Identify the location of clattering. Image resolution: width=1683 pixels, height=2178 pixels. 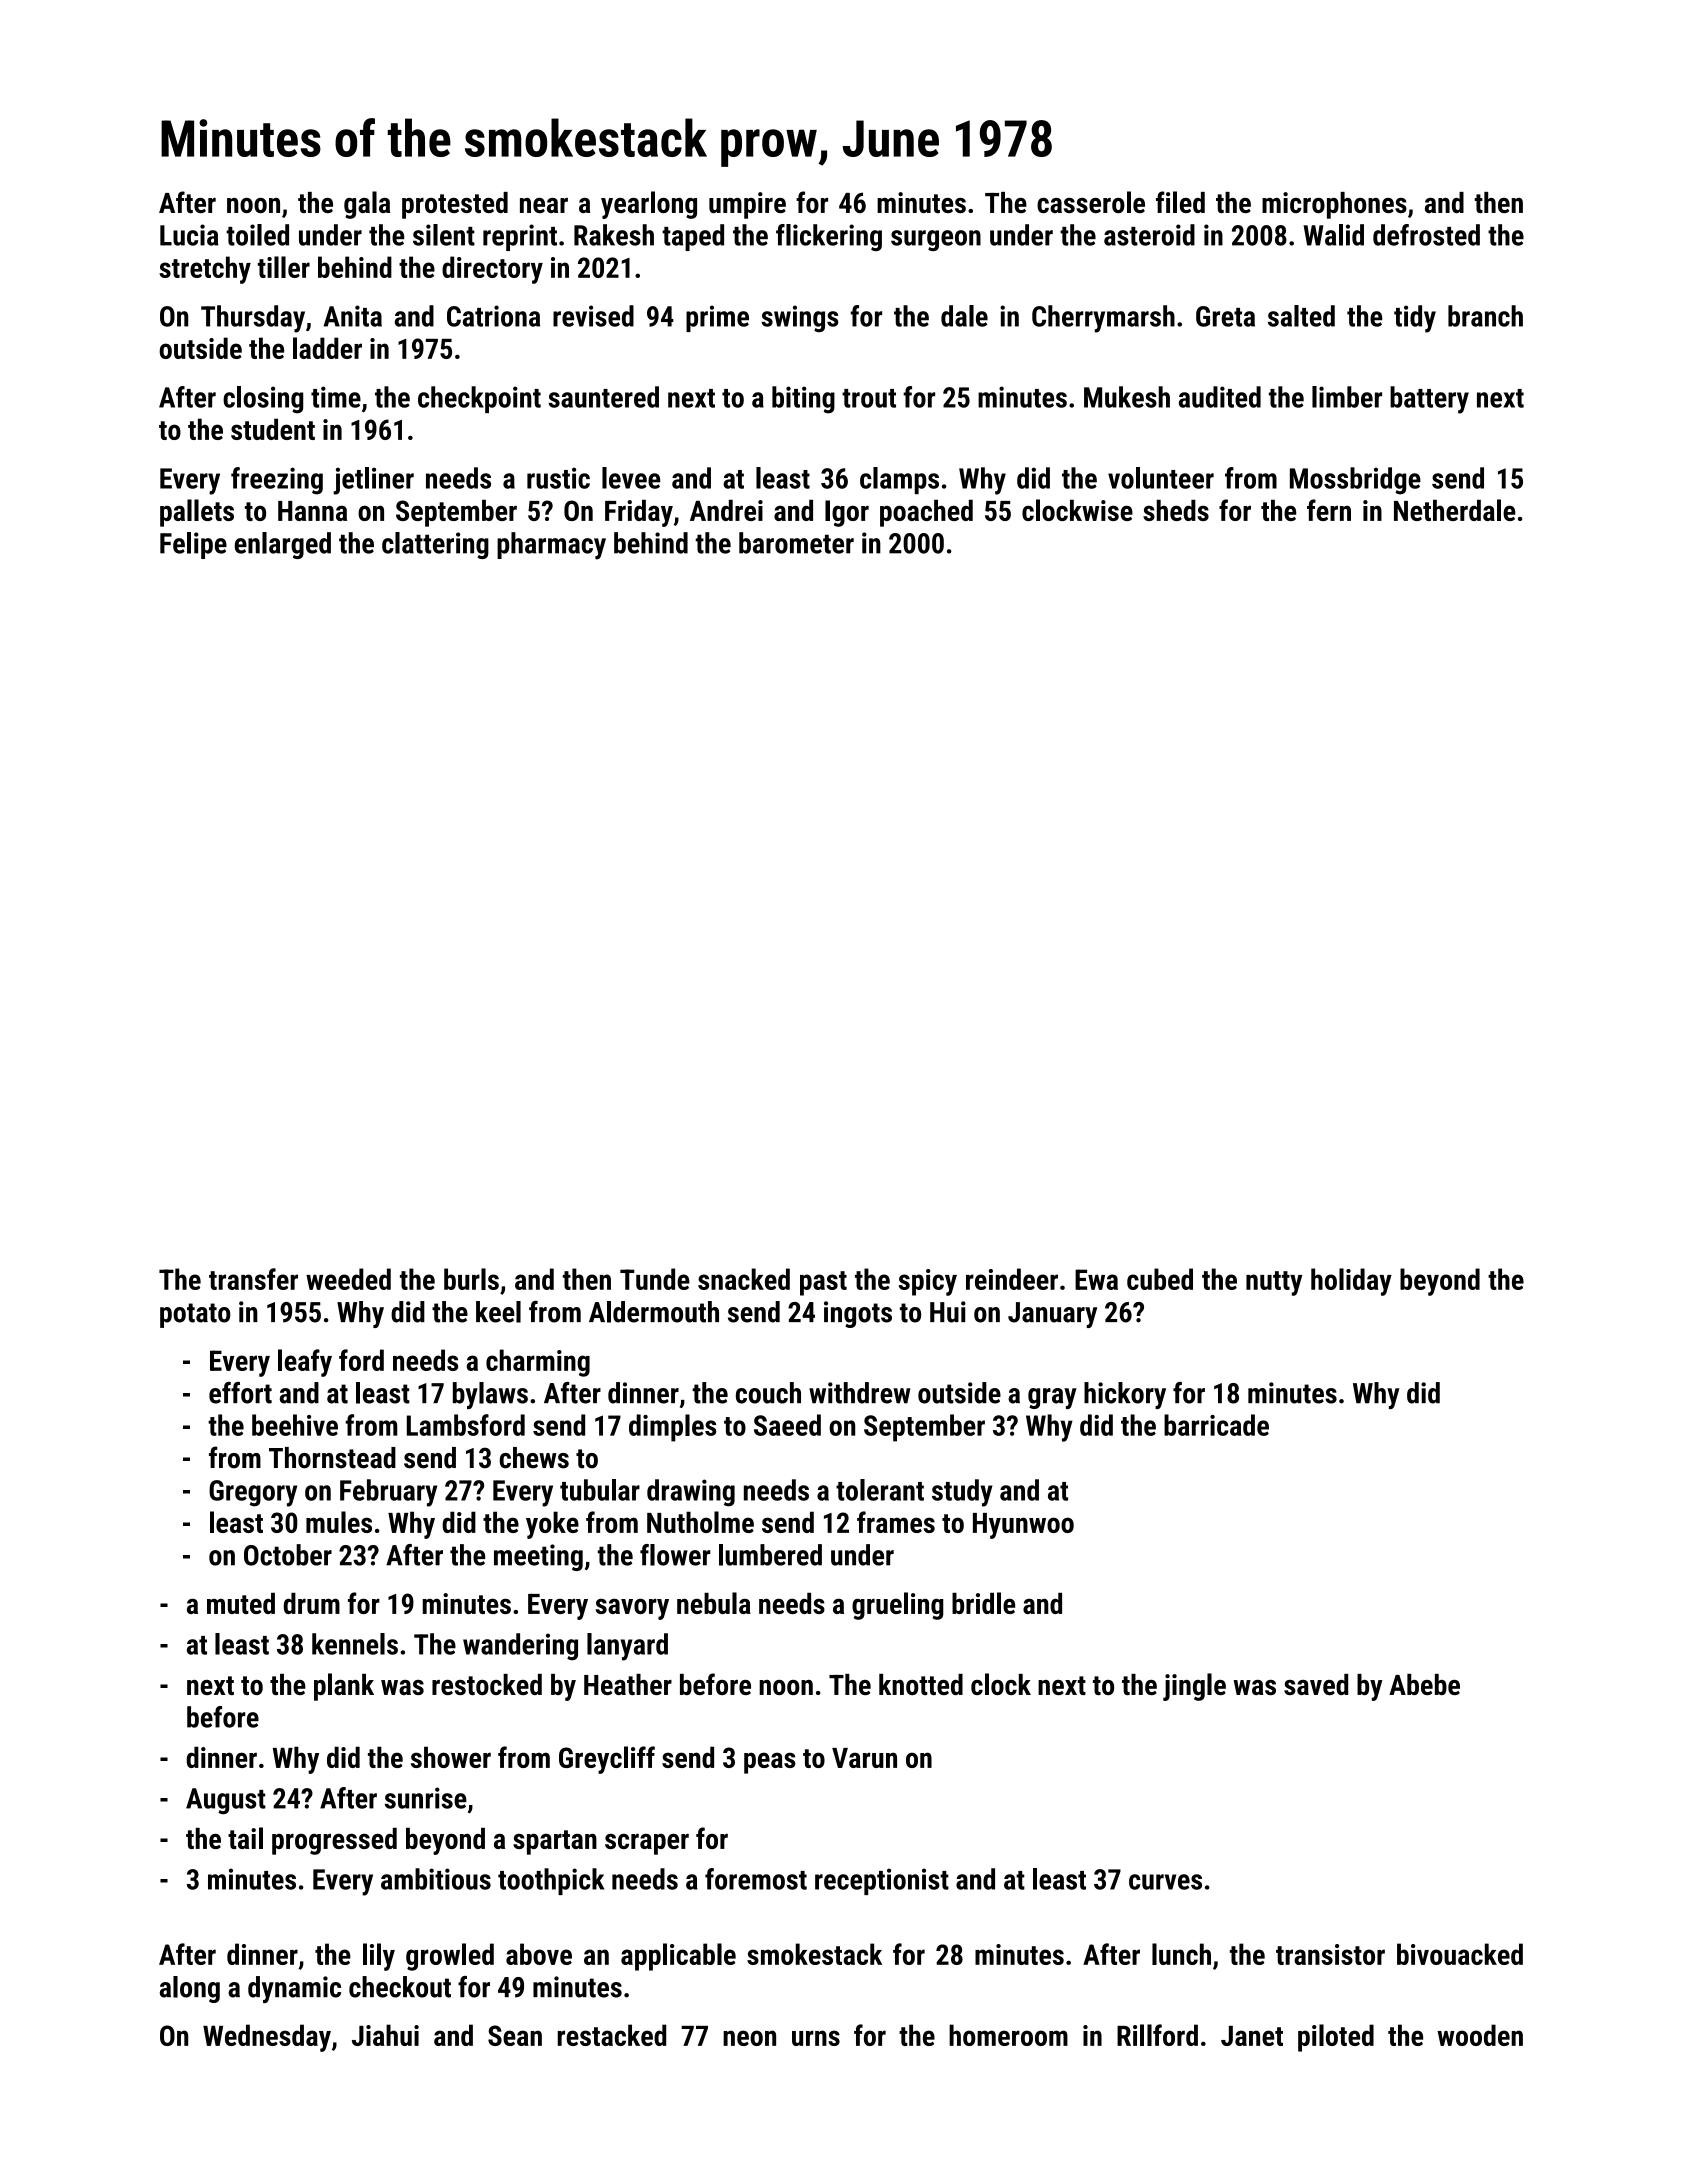
(435, 545).
